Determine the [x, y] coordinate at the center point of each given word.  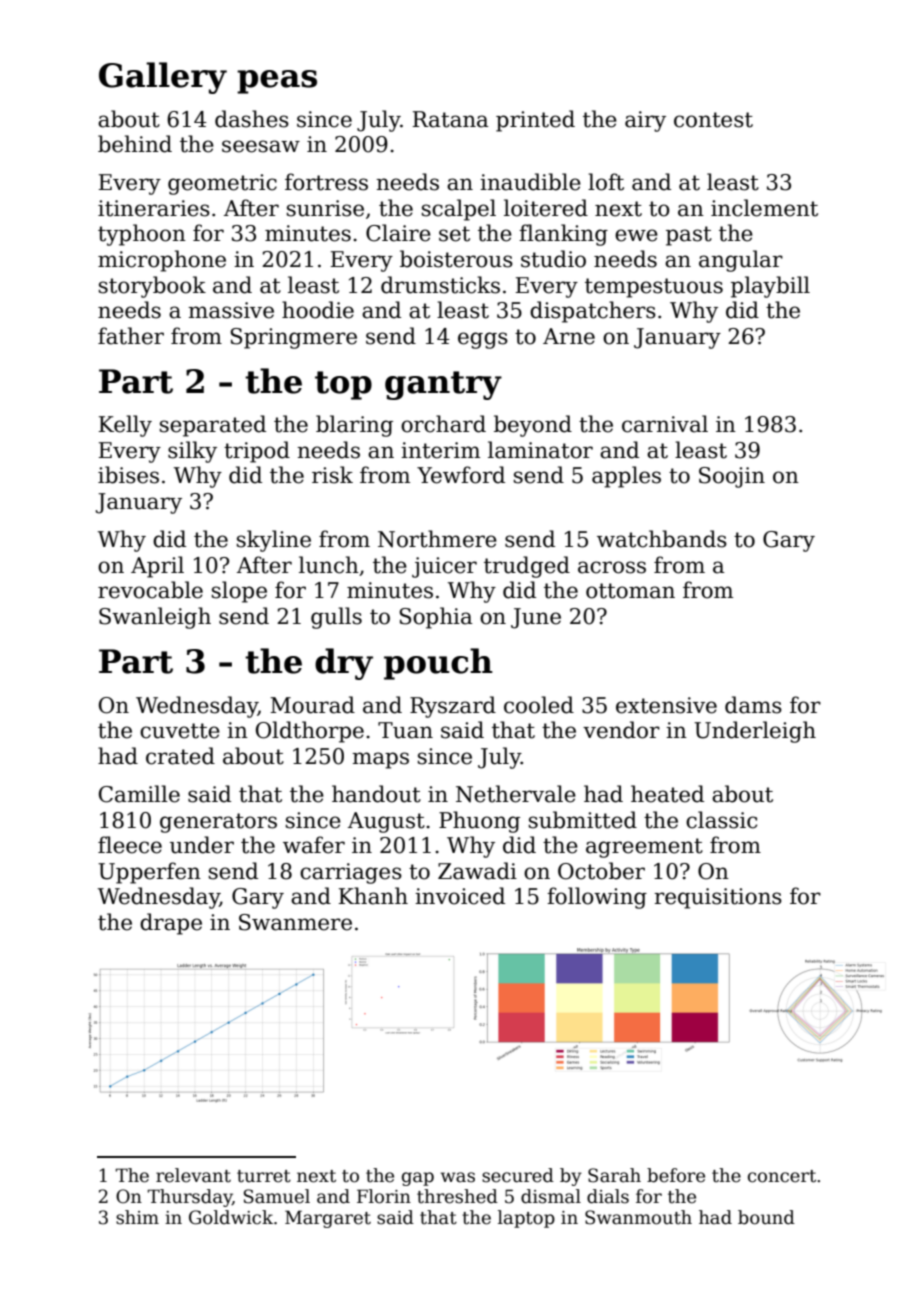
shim [137, 1217]
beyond [533, 426]
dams [753, 705]
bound [766, 1217]
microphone [162, 261]
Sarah [614, 1175]
